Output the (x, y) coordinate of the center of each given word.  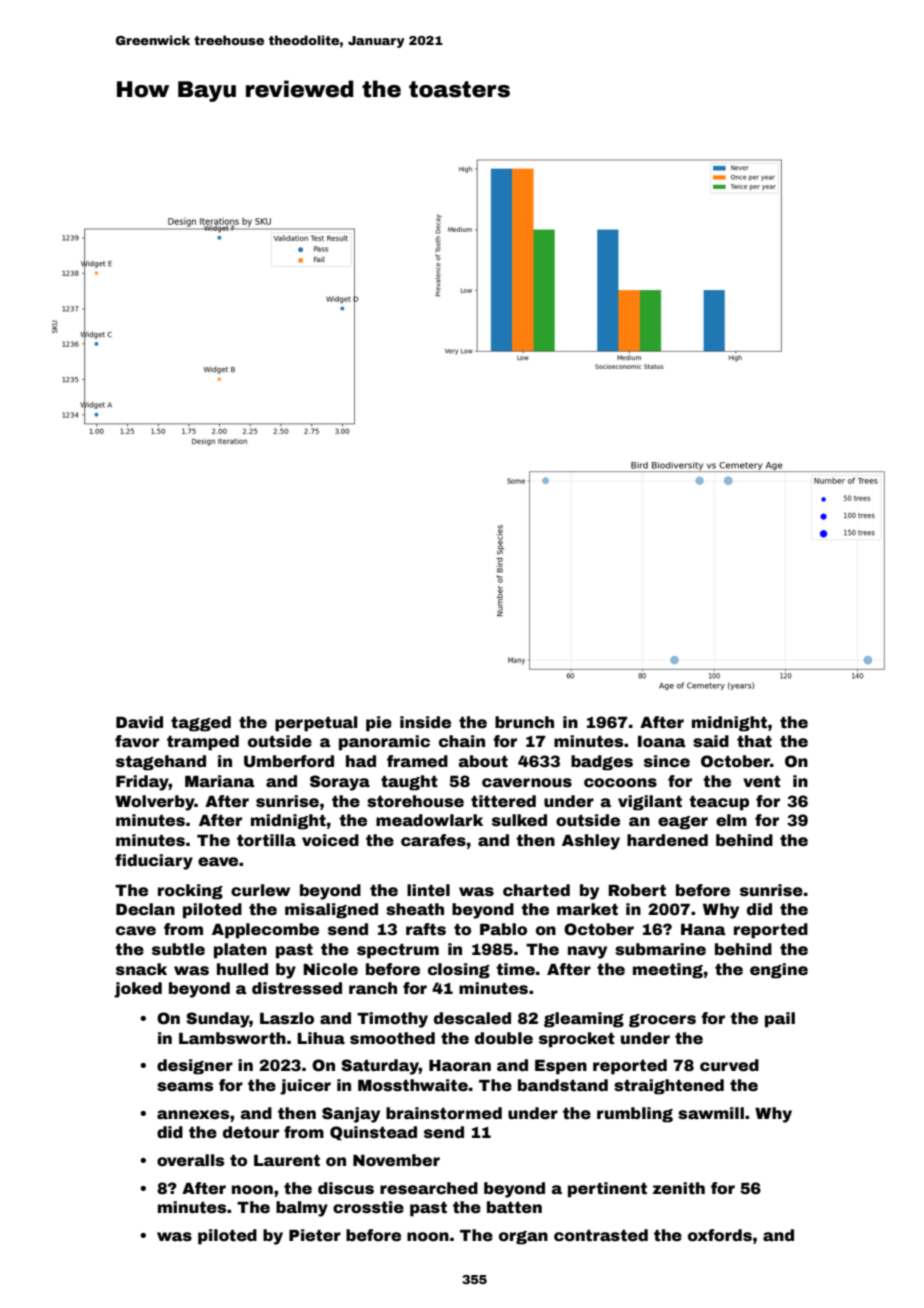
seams (185, 1087)
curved (729, 1065)
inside (425, 722)
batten (514, 1207)
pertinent (607, 1190)
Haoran (460, 1066)
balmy (302, 1209)
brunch (524, 722)
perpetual (316, 724)
